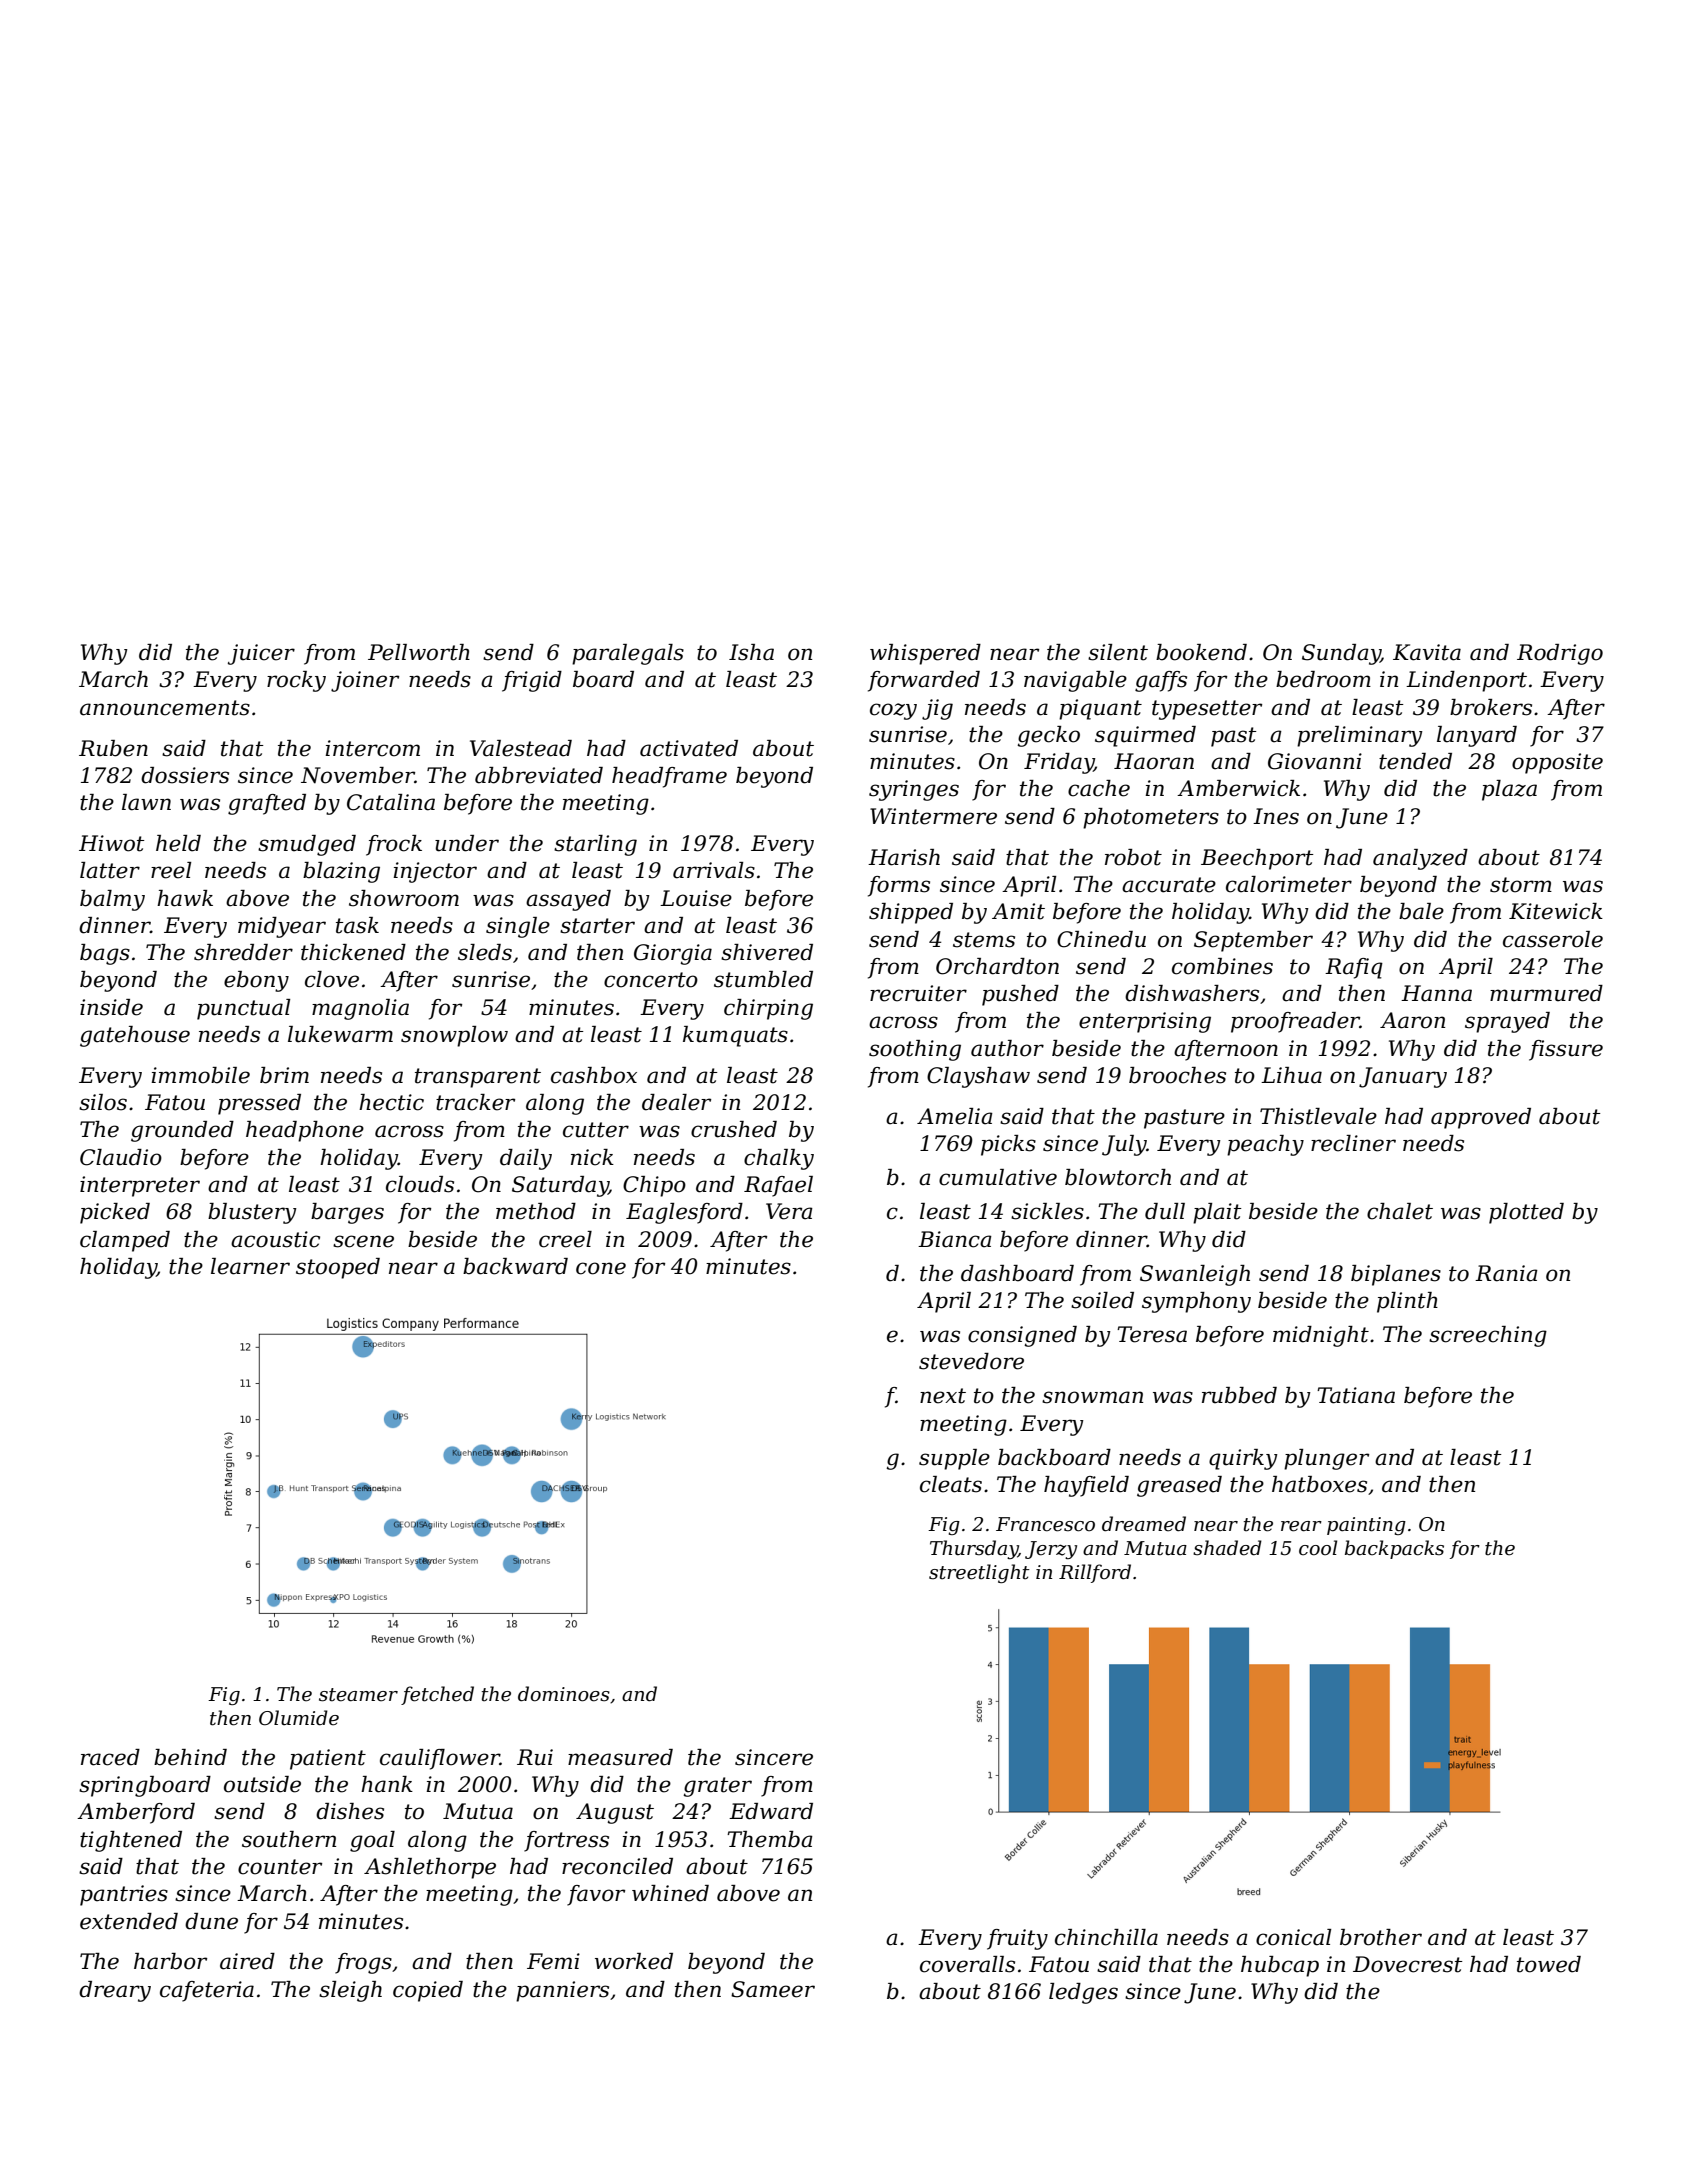 The width and height of the document is (1683, 2178). I want to click on streetlight, so click(979, 1573).
